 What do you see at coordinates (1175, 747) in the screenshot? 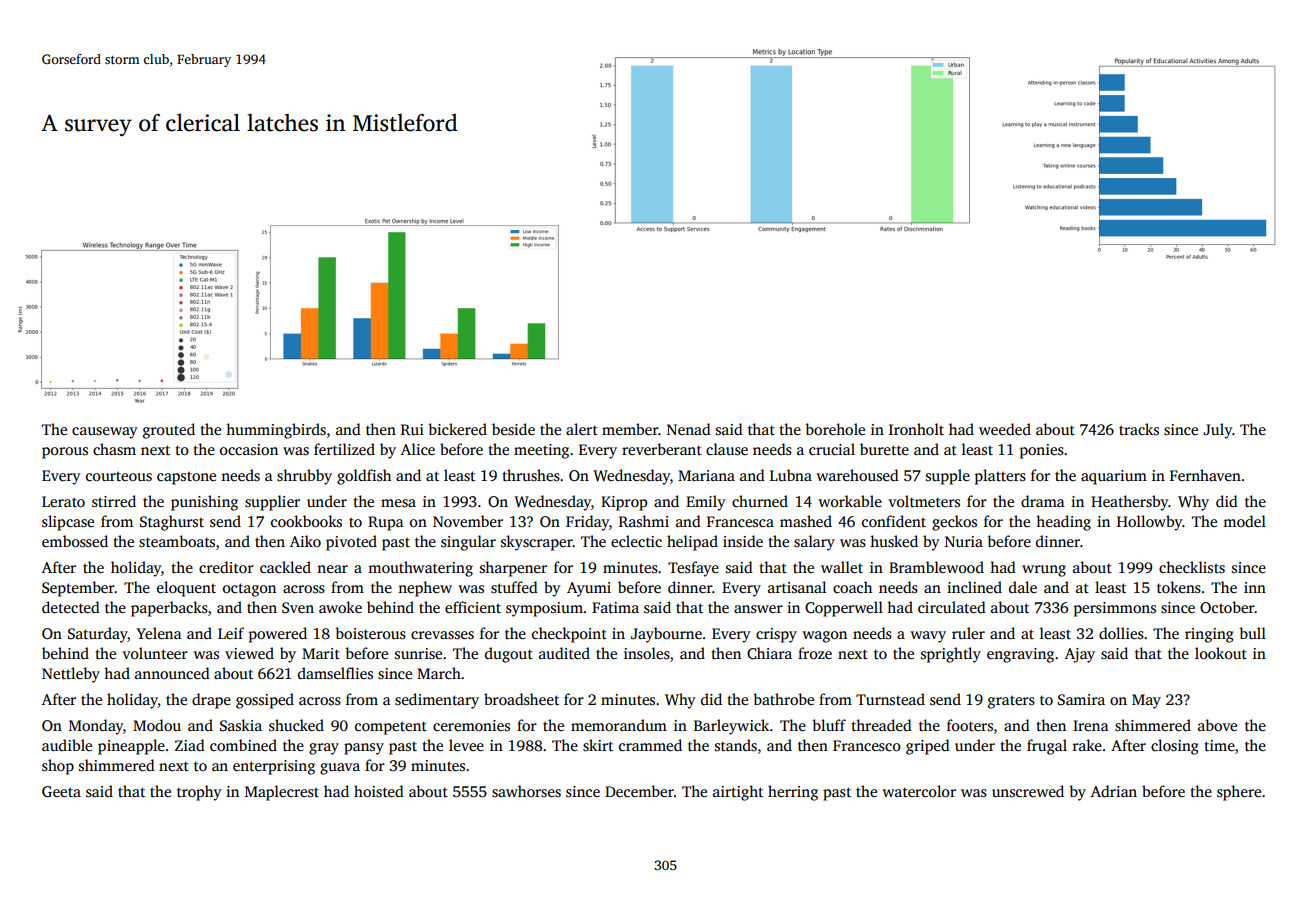
I see `closing` at bounding box center [1175, 747].
